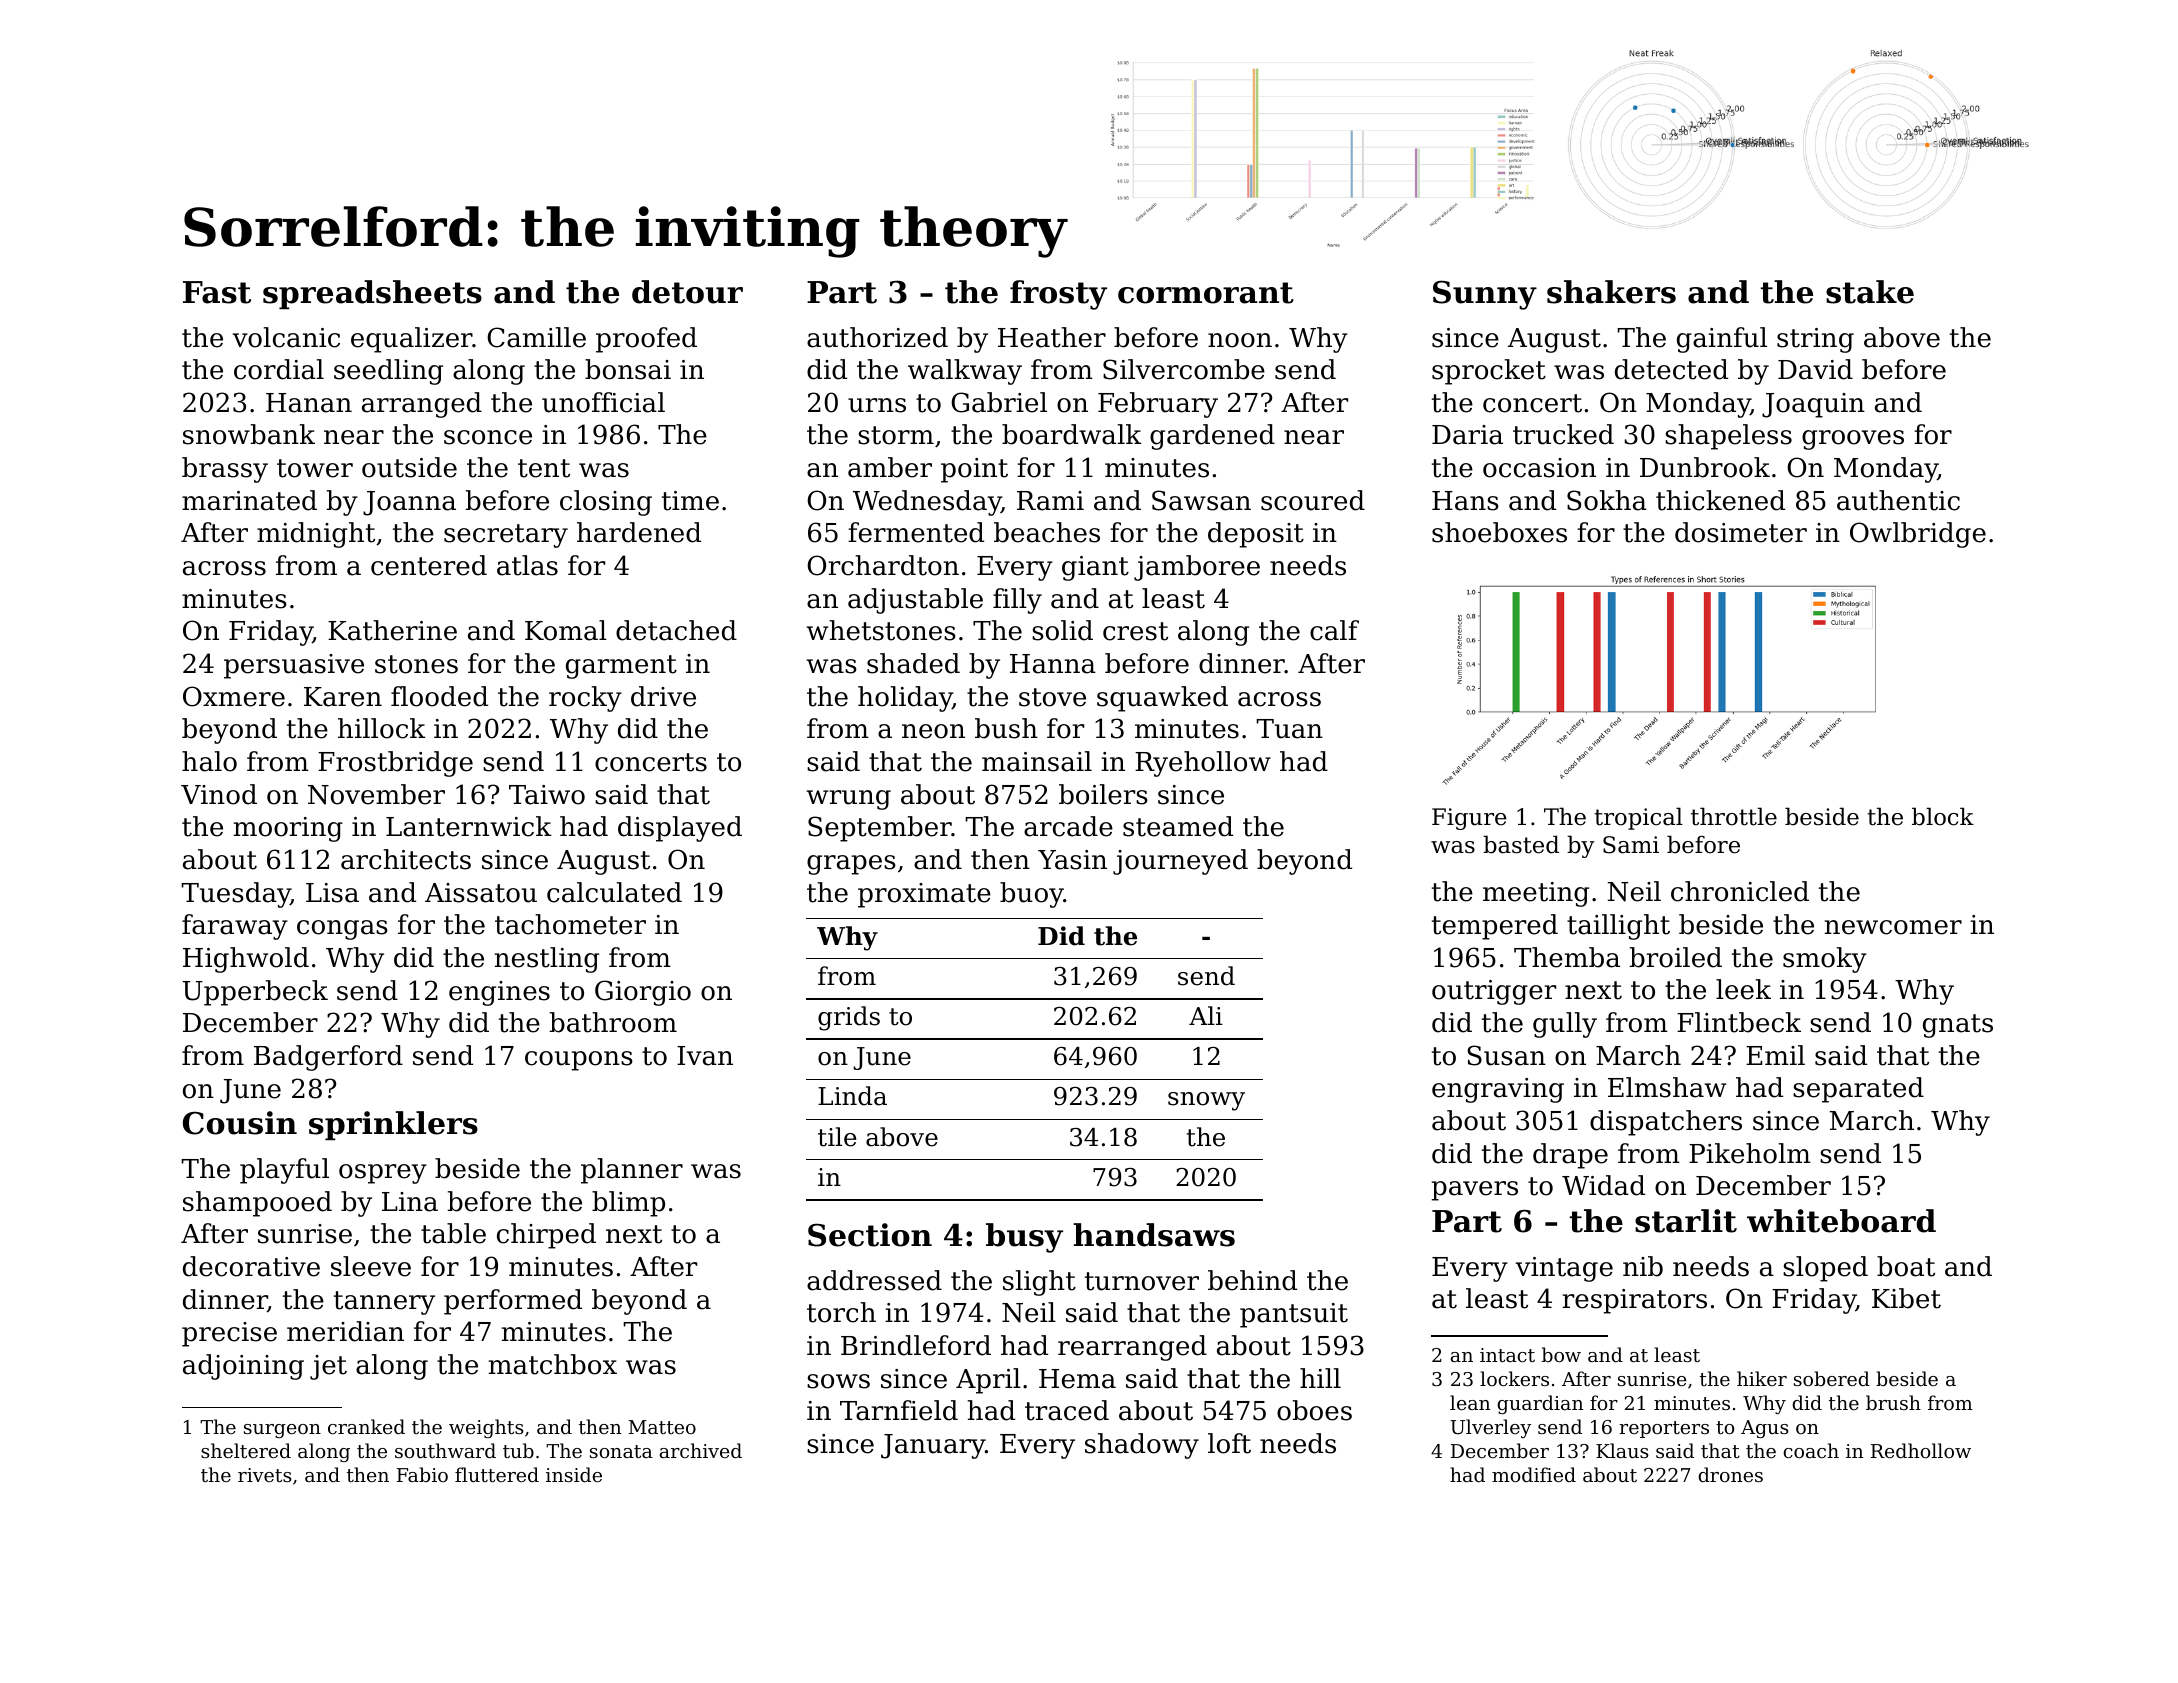 The image size is (2178, 1683). I want to click on weights, so click(486, 1428).
